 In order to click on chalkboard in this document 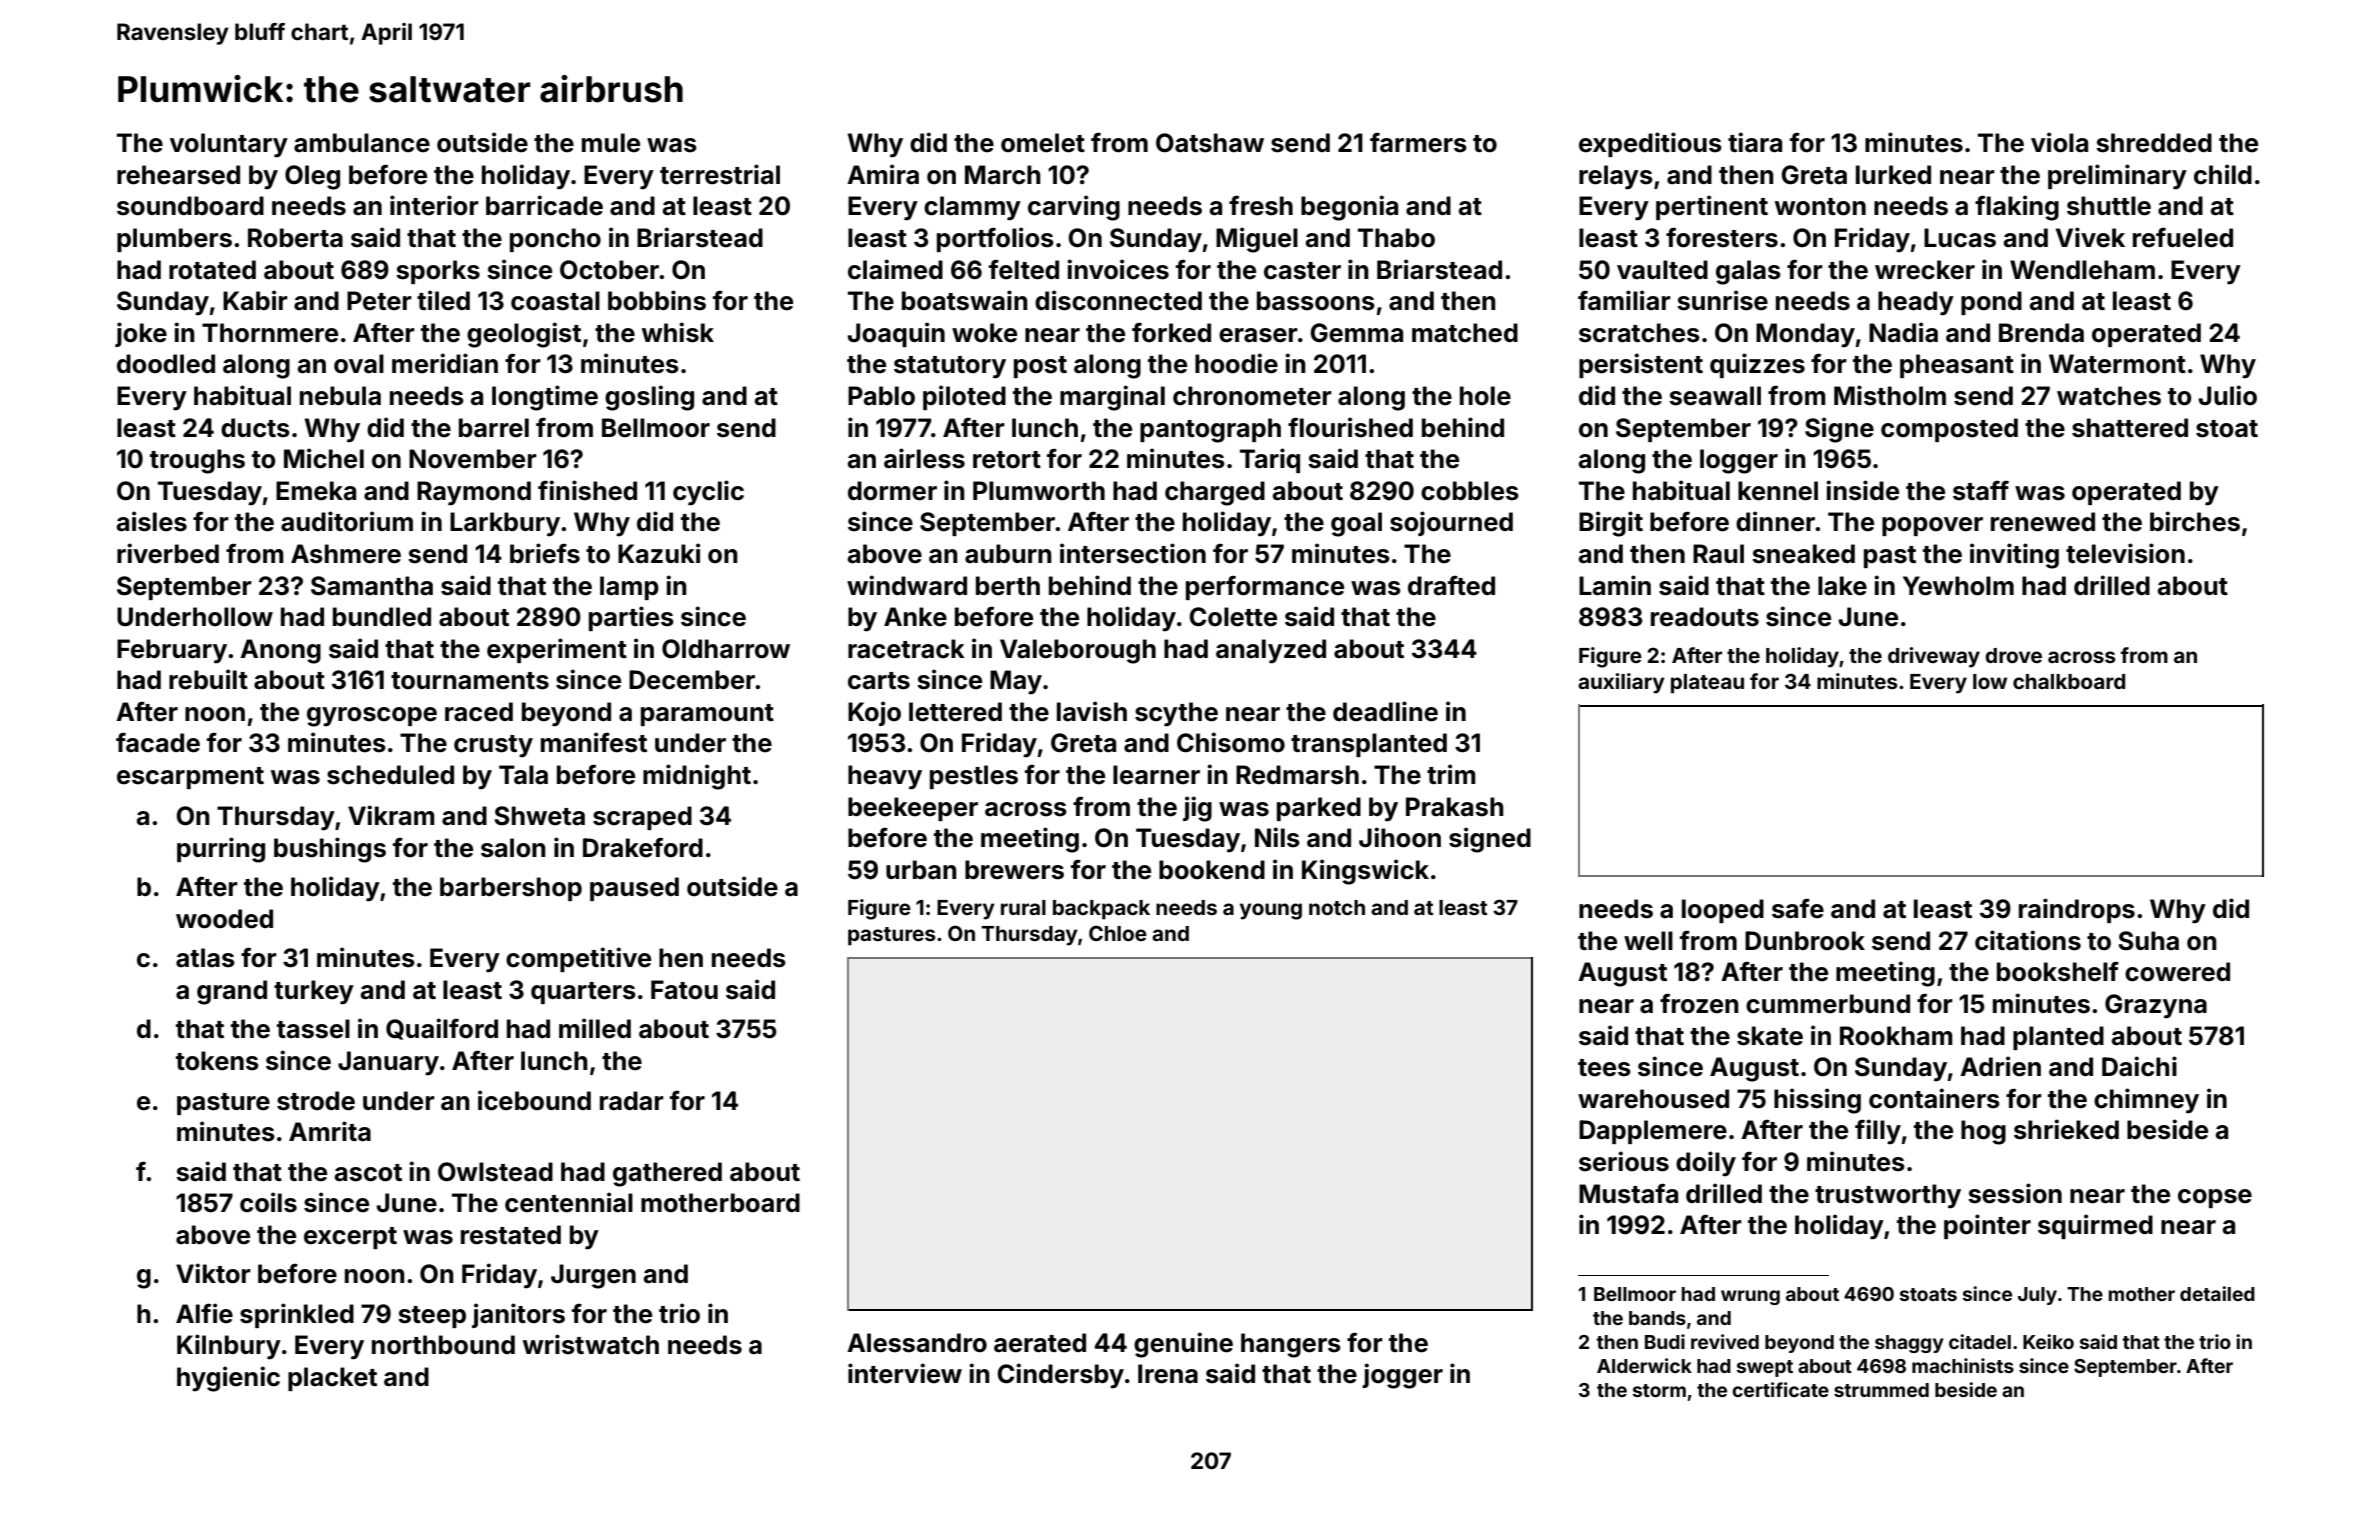, I will do `click(2069, 681)`.
